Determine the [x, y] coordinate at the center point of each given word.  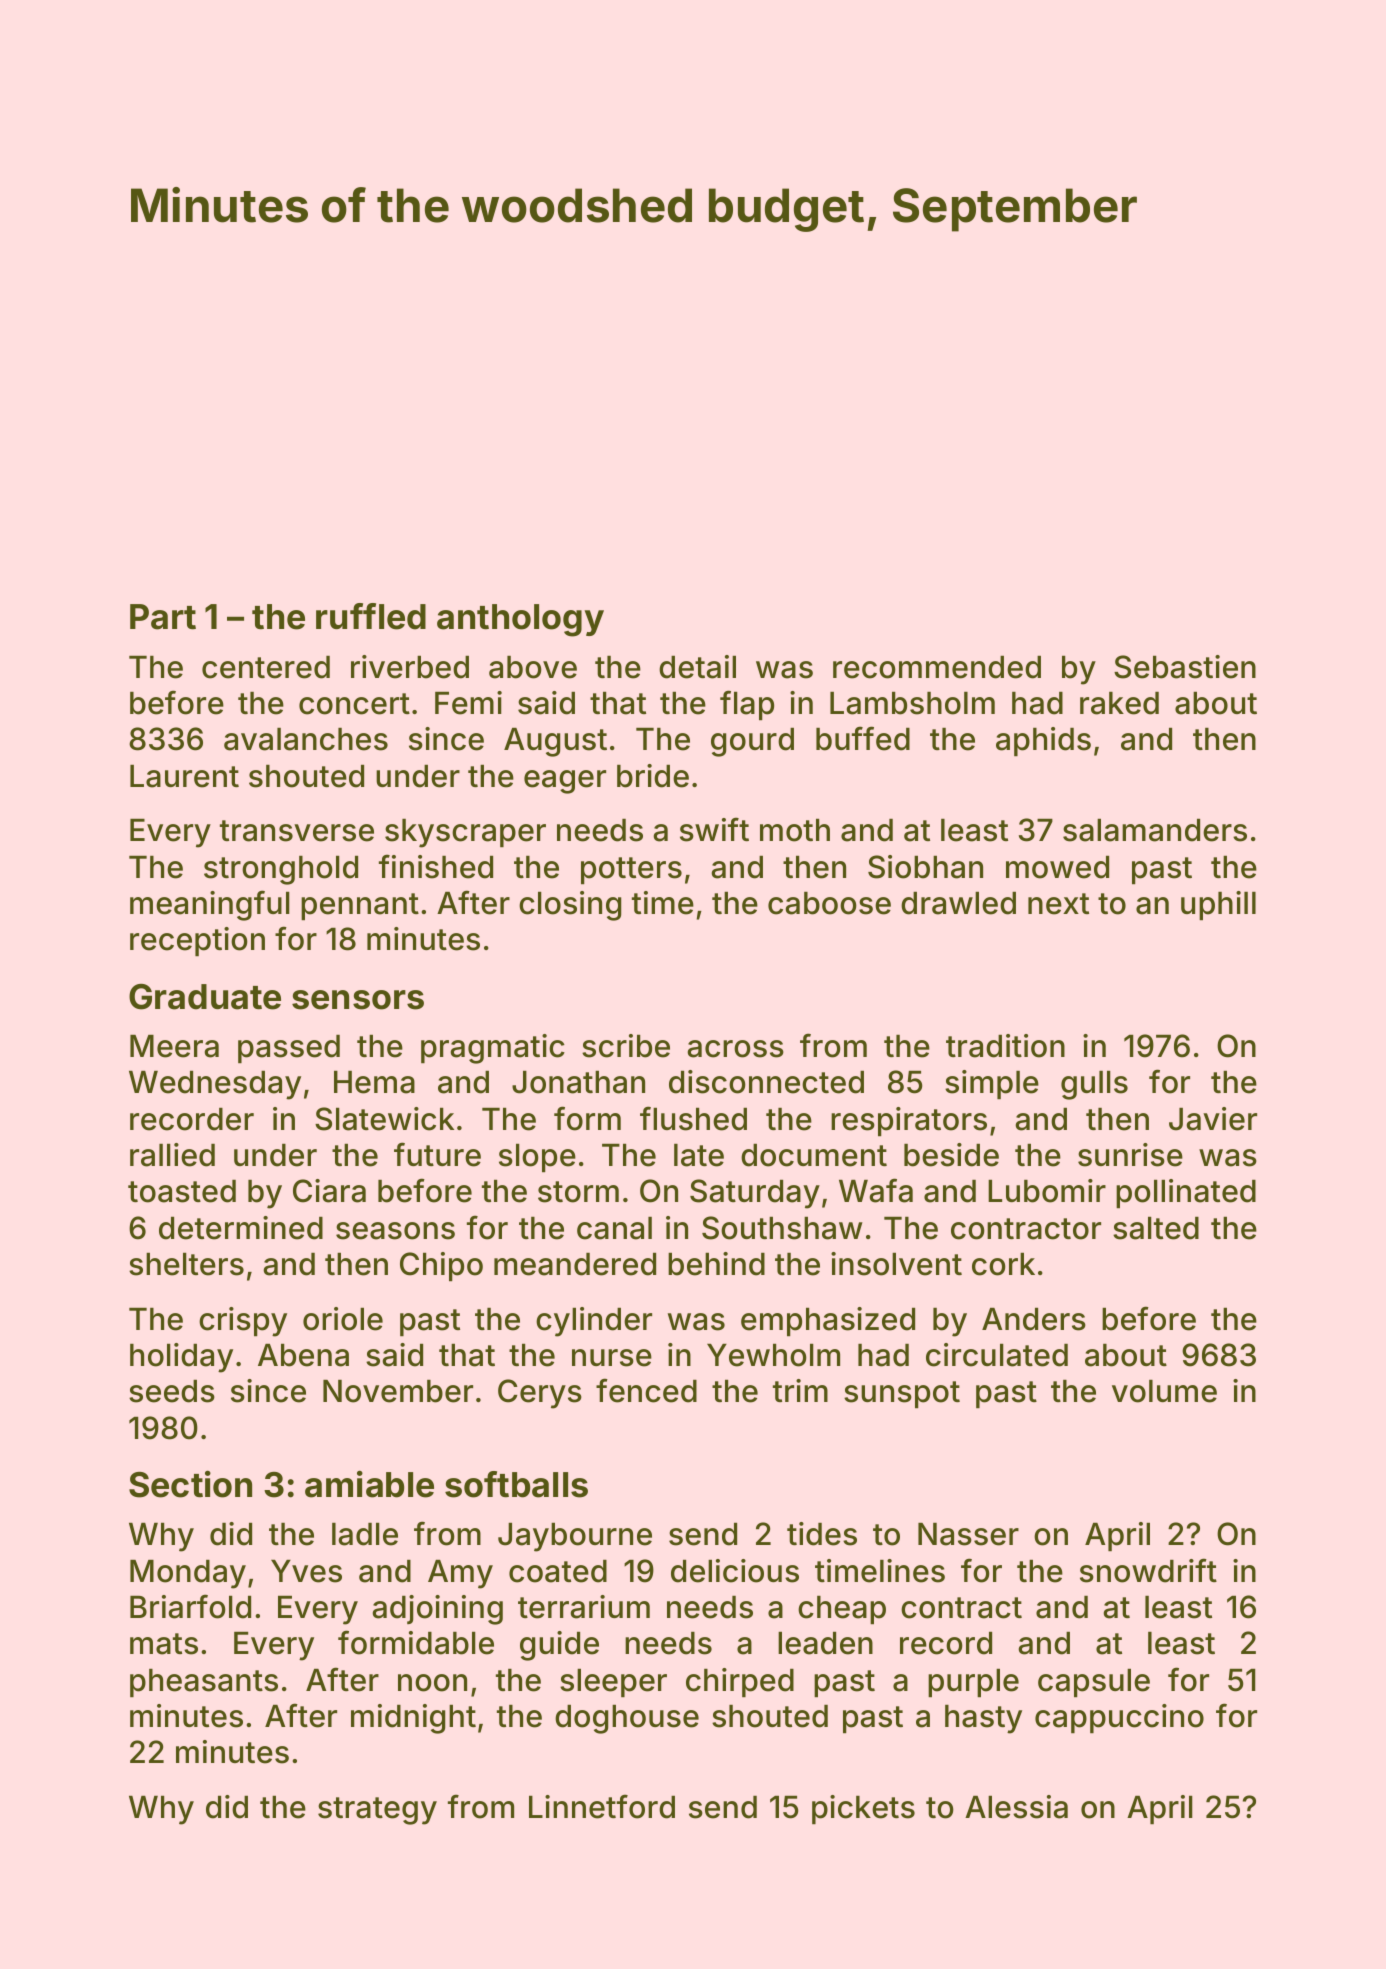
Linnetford [602, 1806]
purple [973, 1683]
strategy [377, 1811]
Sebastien [1185, 667]
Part [163, 617]
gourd [752, 742]
